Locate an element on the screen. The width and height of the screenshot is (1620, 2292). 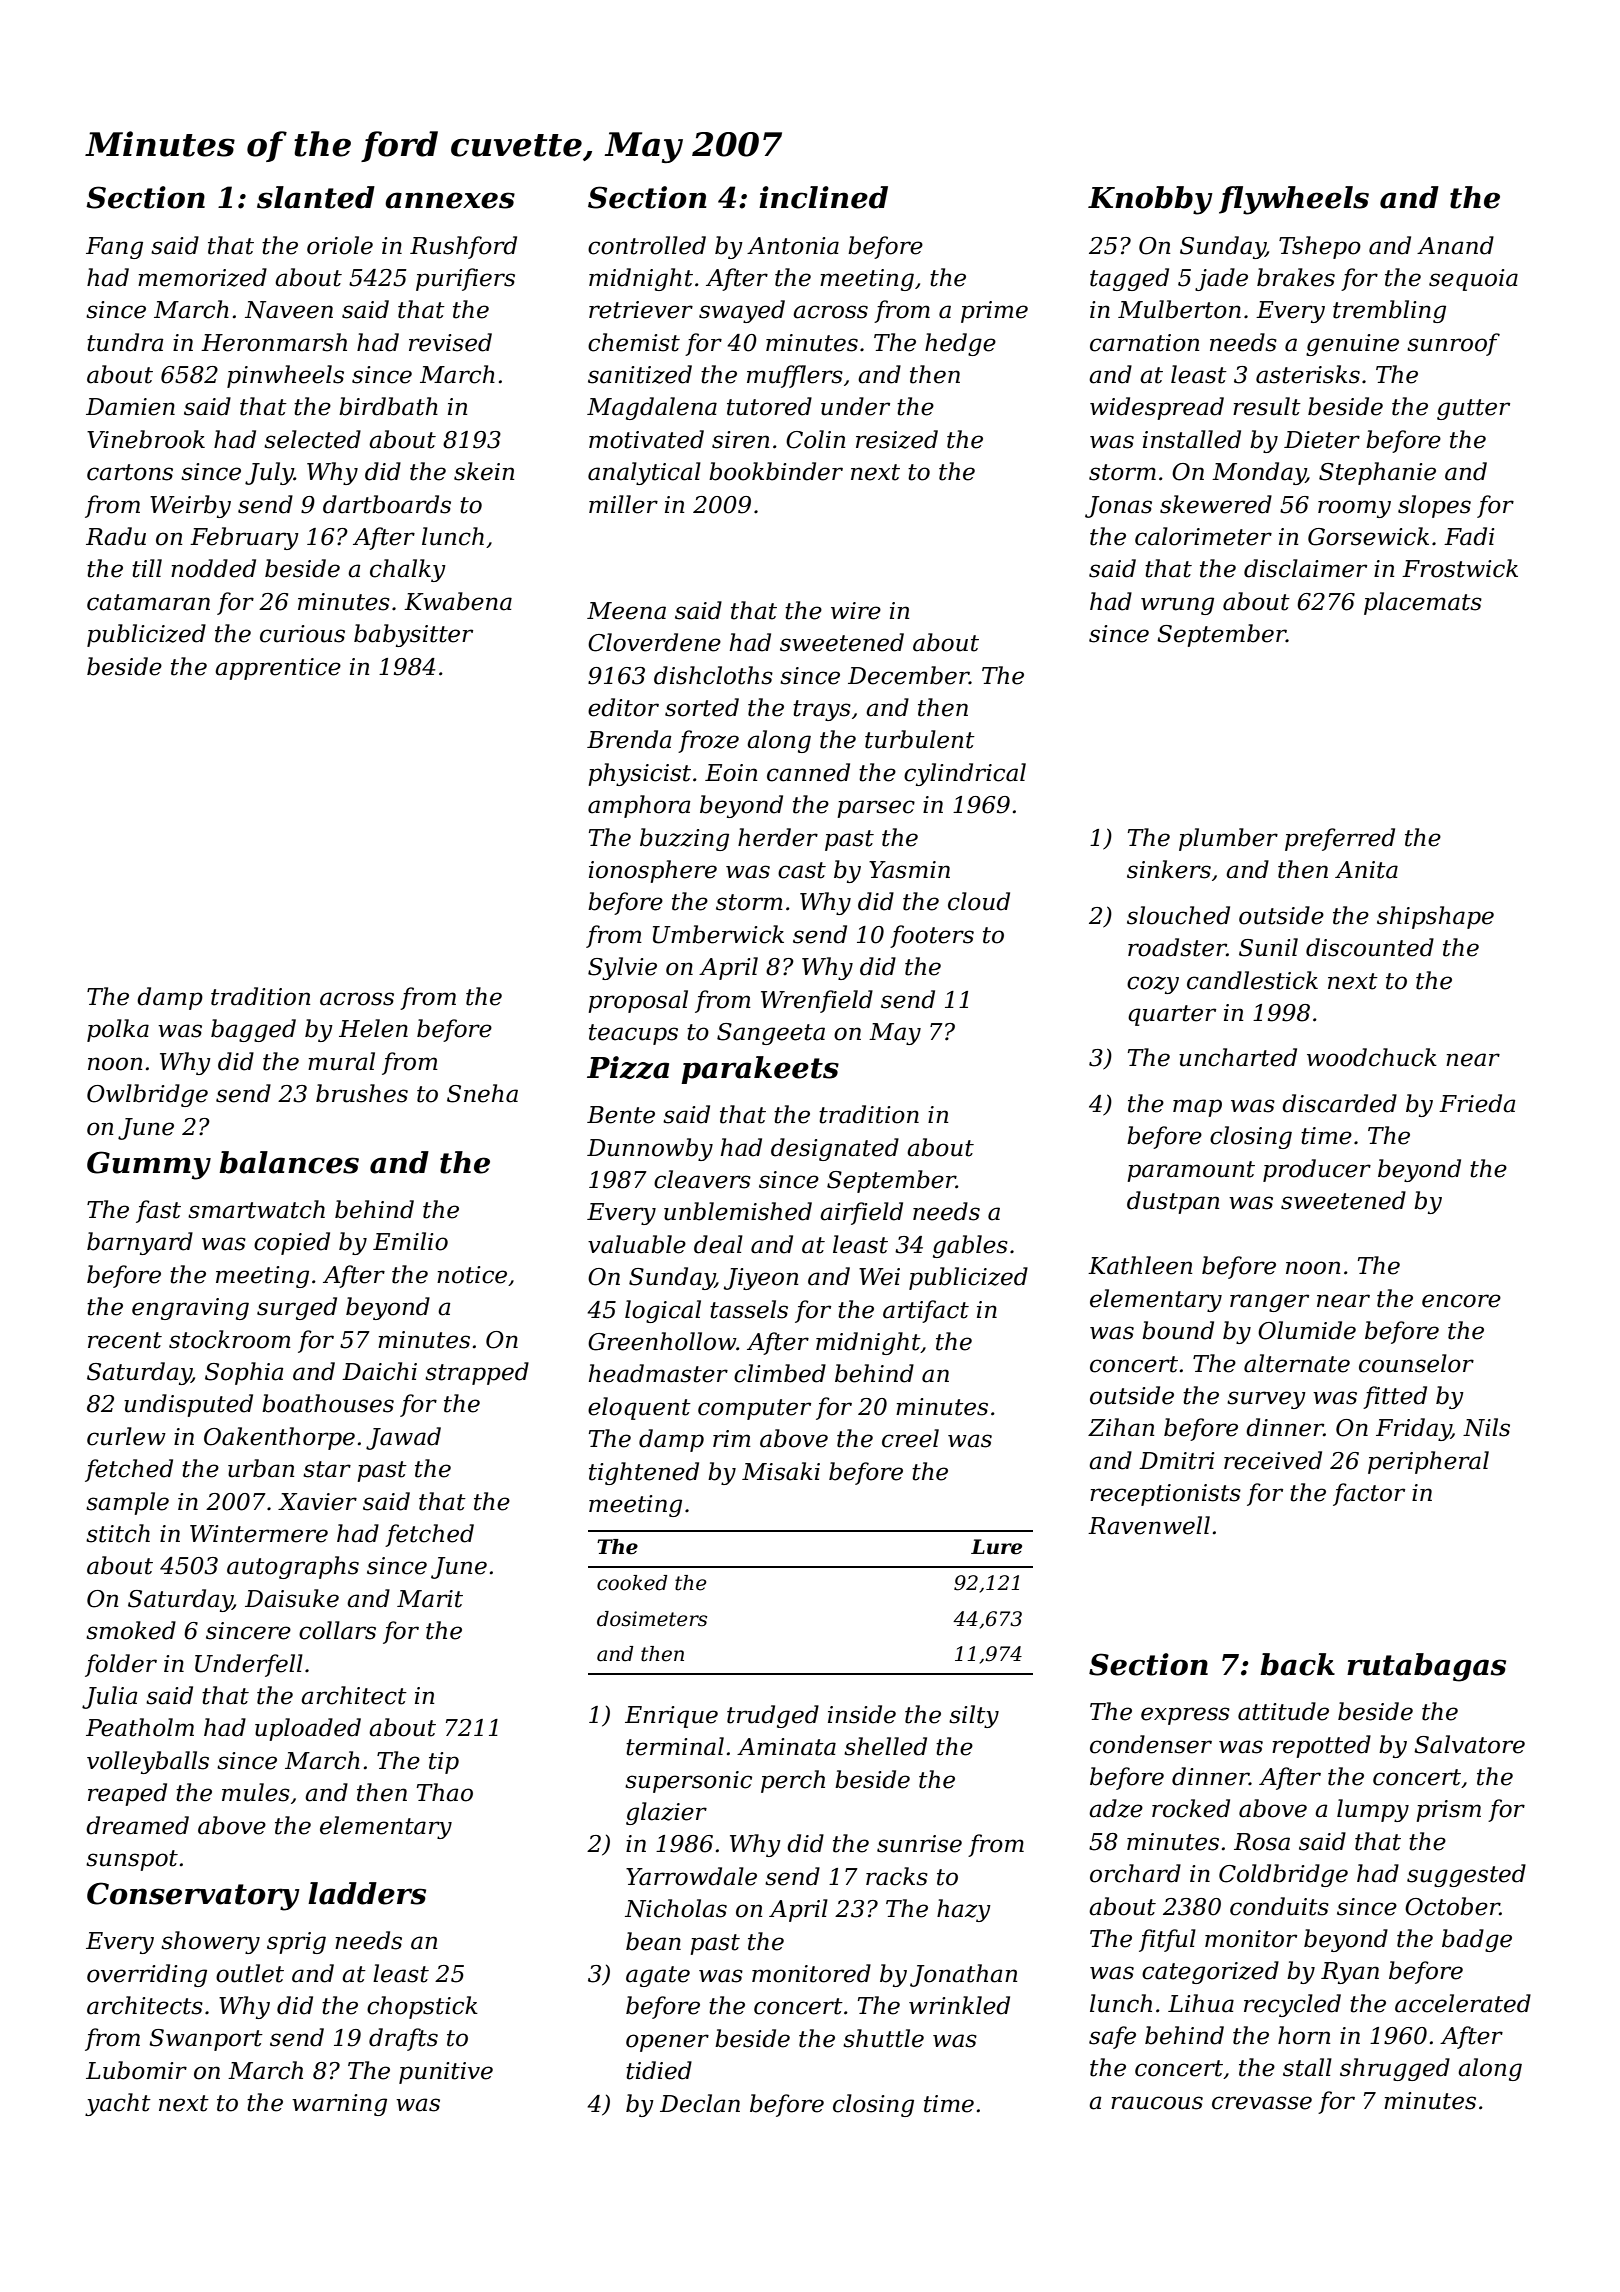
raucous is located at coordinates (1157, 2103).
